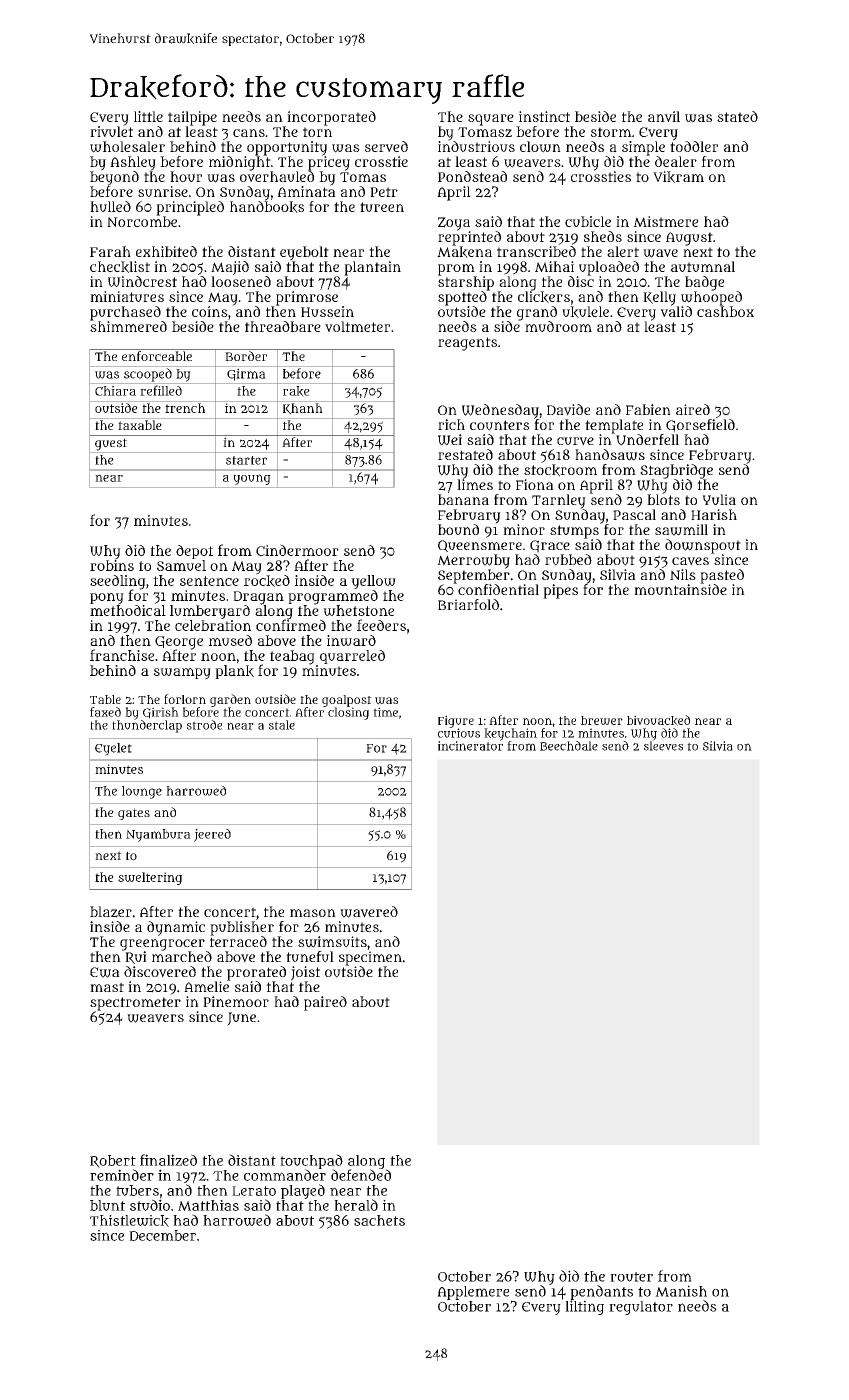 This screenshot has width=849, height=1400. Describe the element at coordinates (112, 565) in the screenshot. I see `robins` at that location.
